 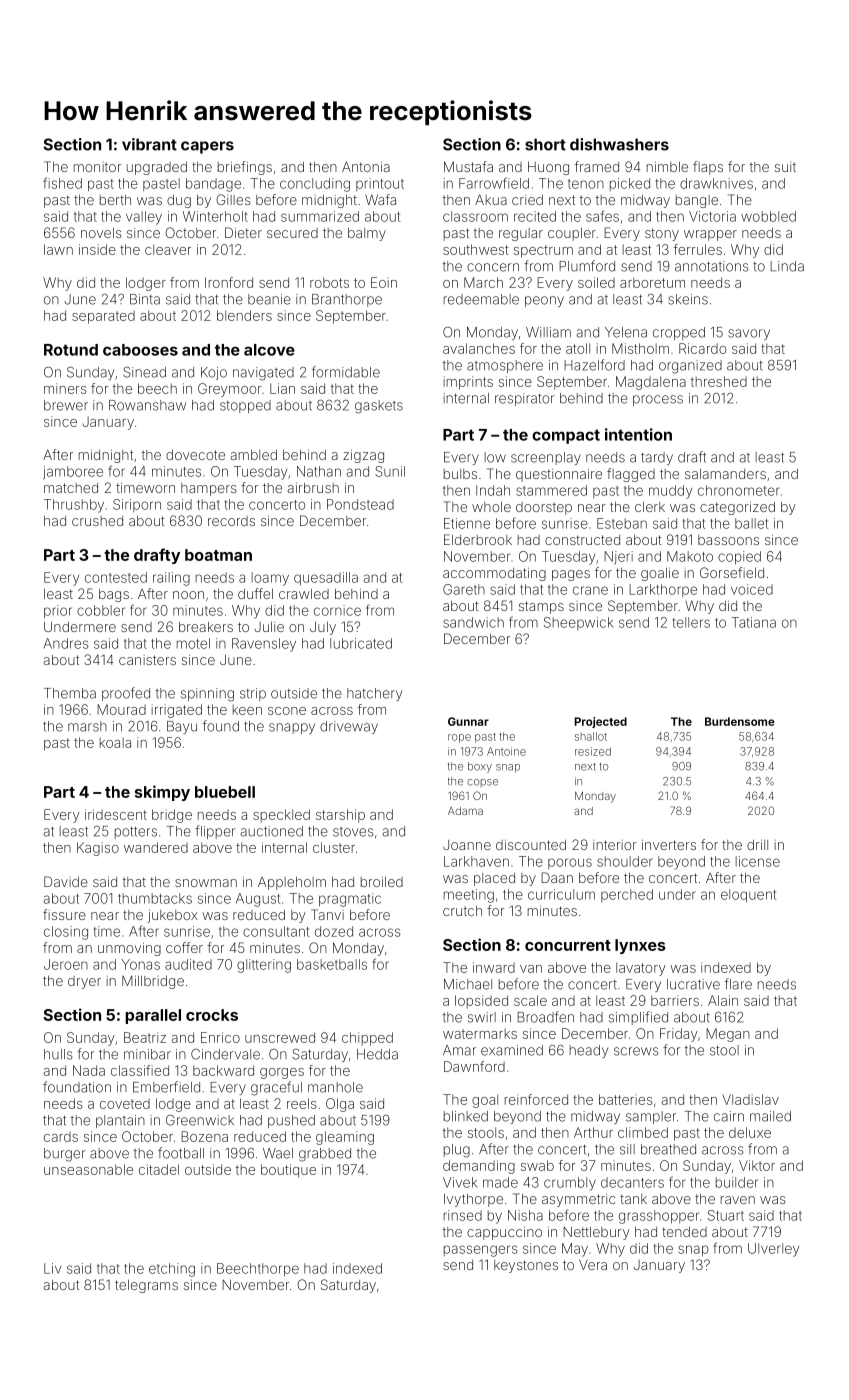 What do you see at coordinates (600, 722) in the screenshot?
I see `Projected` at bounding box center [600, 722].
